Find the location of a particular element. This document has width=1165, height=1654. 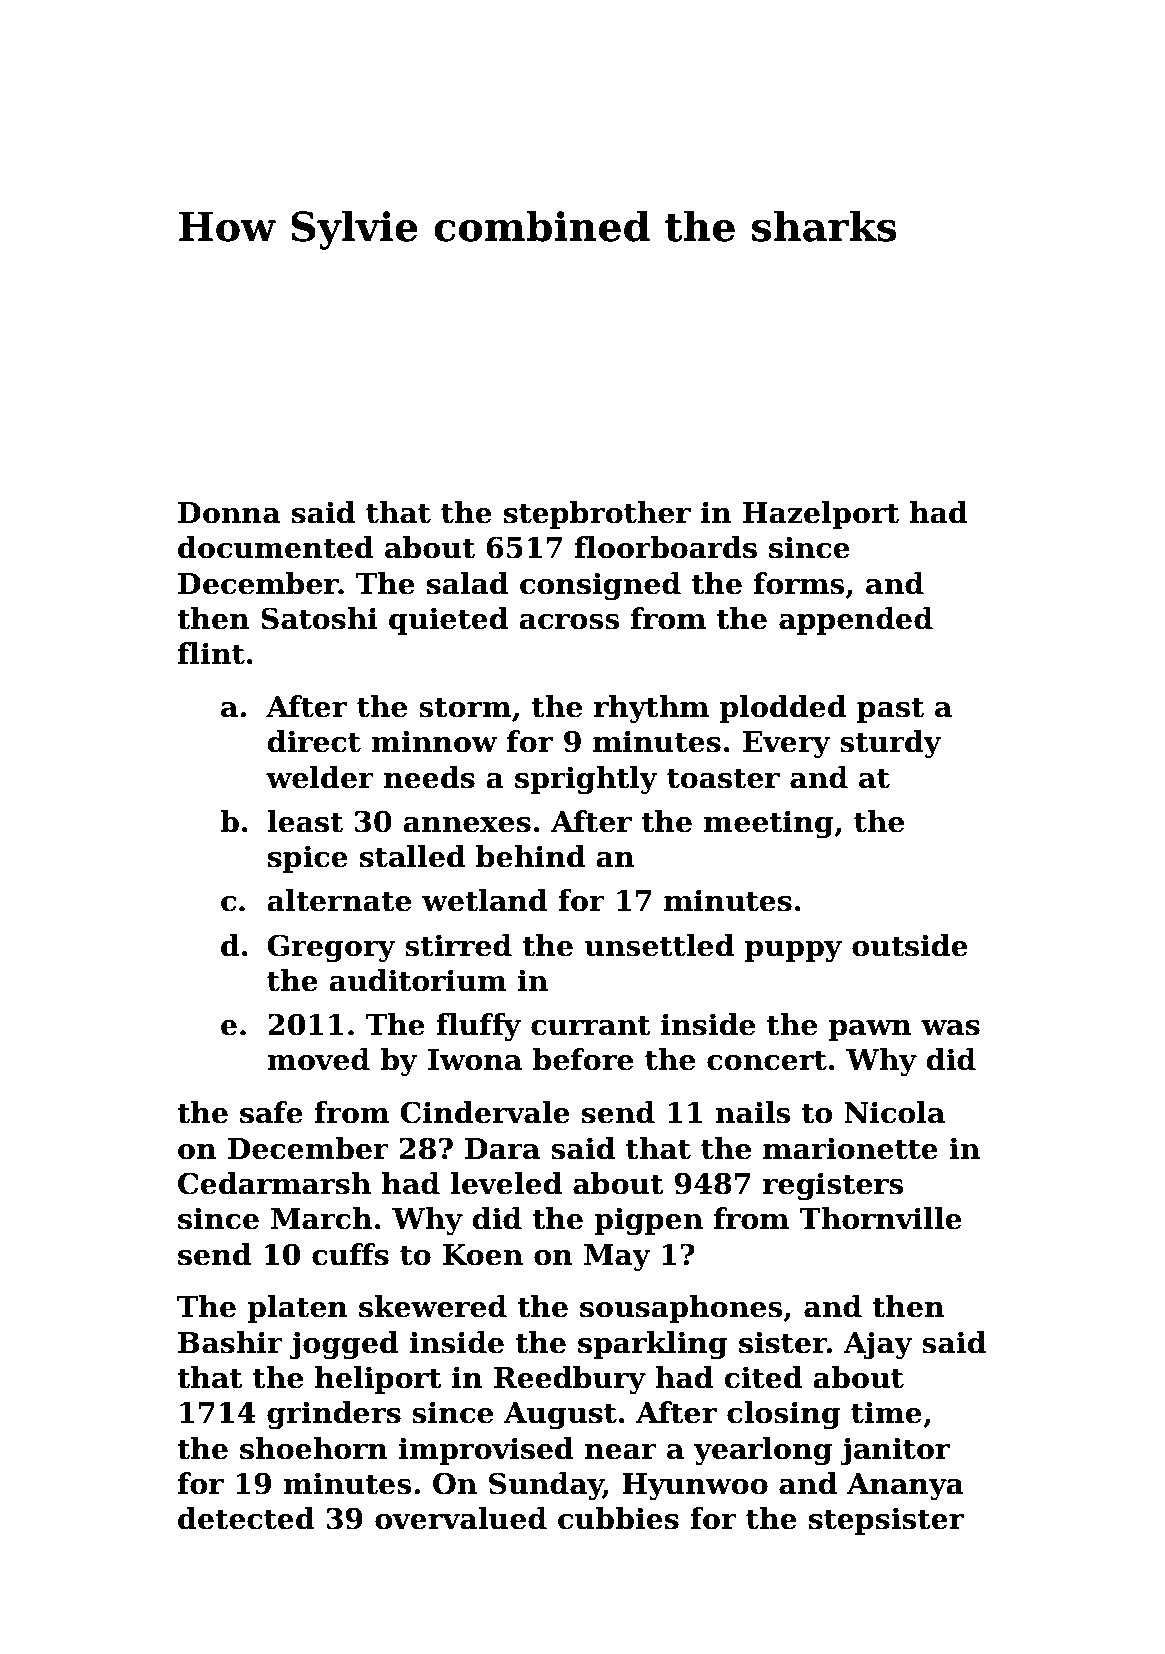

detected is located at coordinates (246, 1518).
